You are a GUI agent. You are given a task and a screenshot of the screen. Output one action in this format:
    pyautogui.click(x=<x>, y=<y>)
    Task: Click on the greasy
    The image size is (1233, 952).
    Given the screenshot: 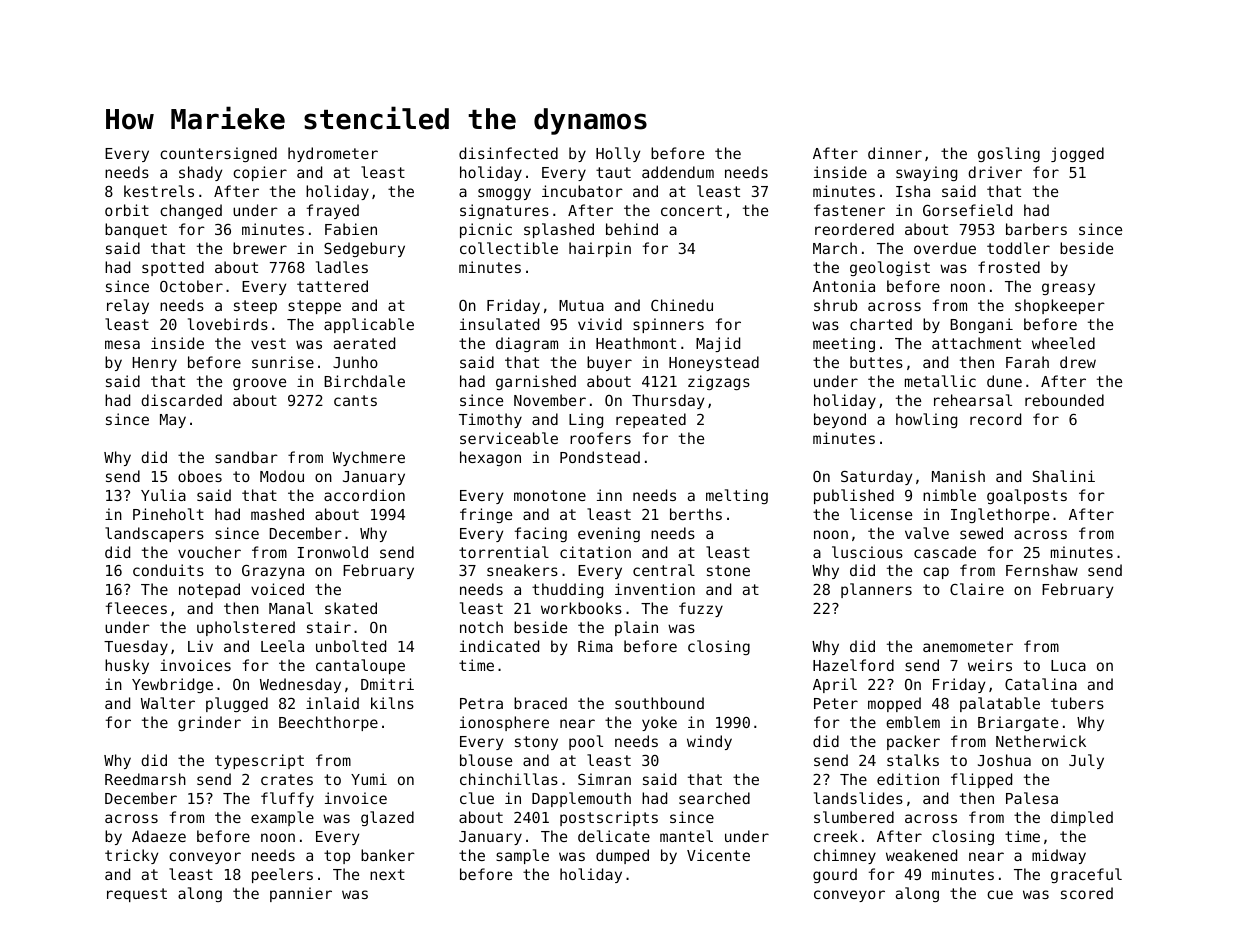 What is the action you would take?
    pyautogui.click(x=1068, y=289)
